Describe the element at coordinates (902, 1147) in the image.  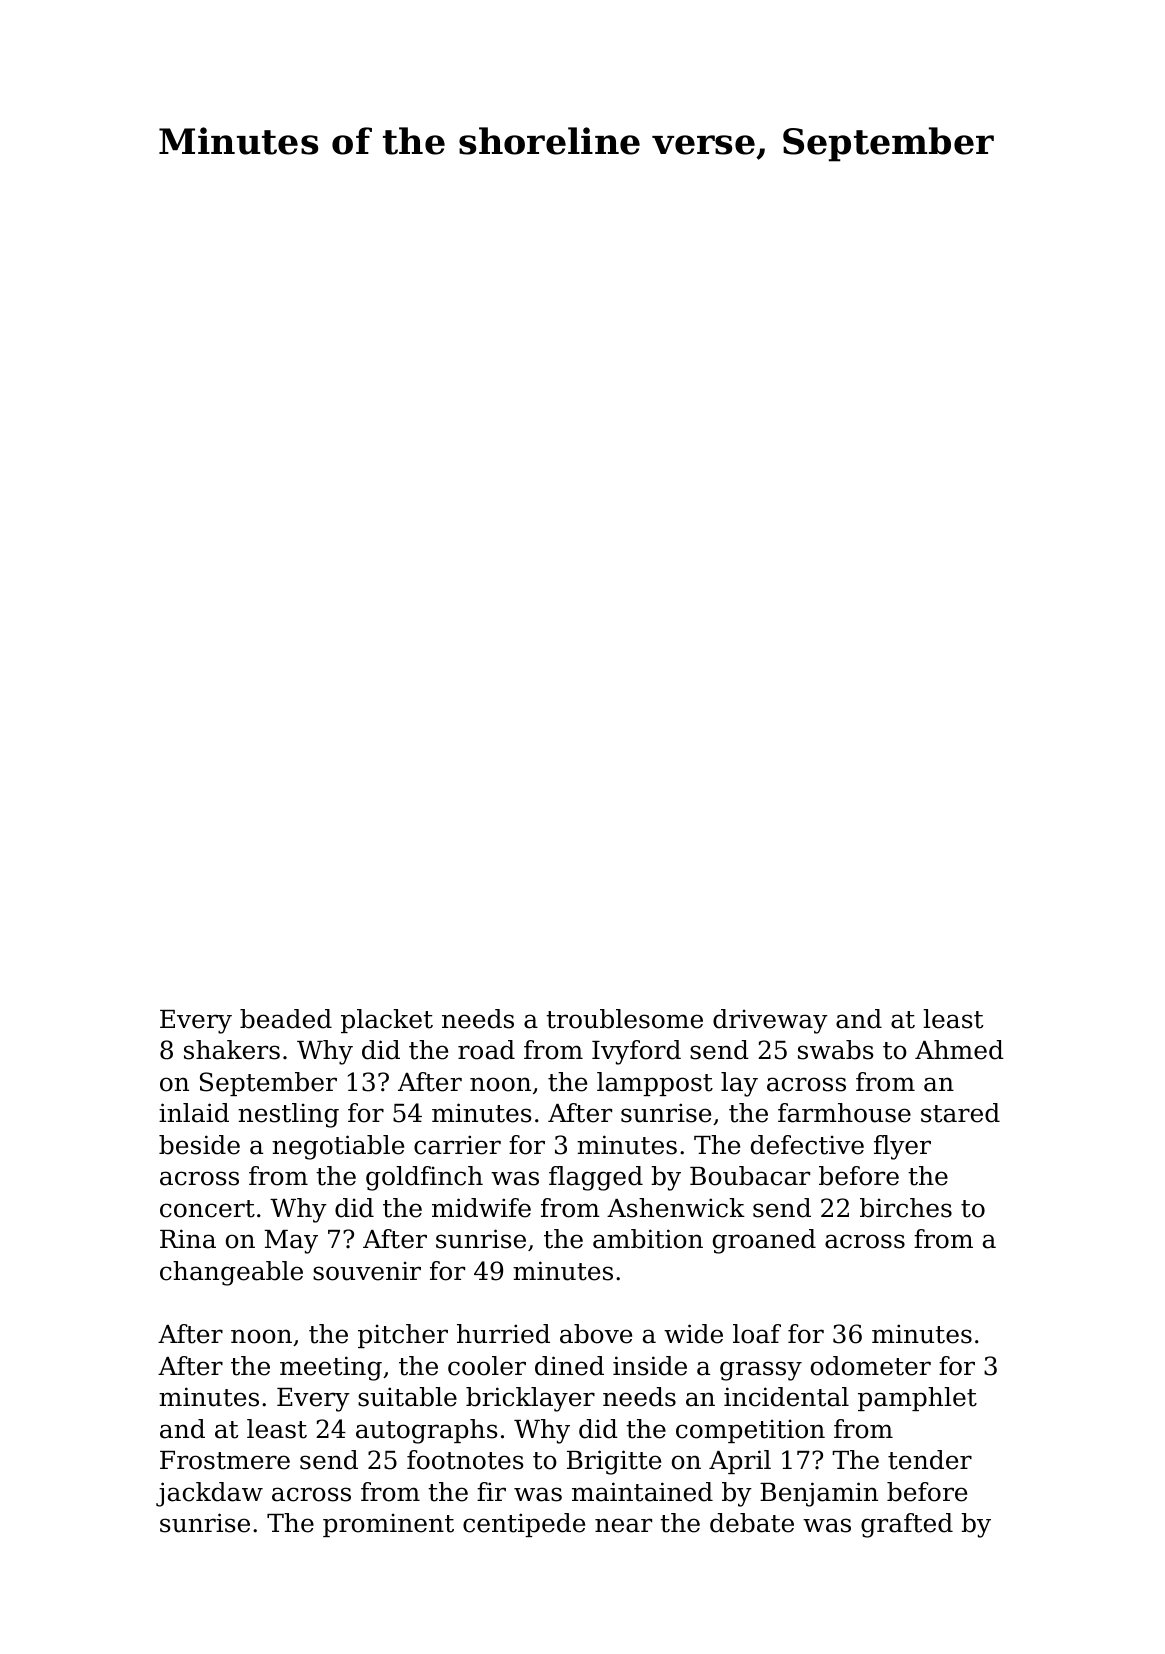
I see `flyer` at that location.
